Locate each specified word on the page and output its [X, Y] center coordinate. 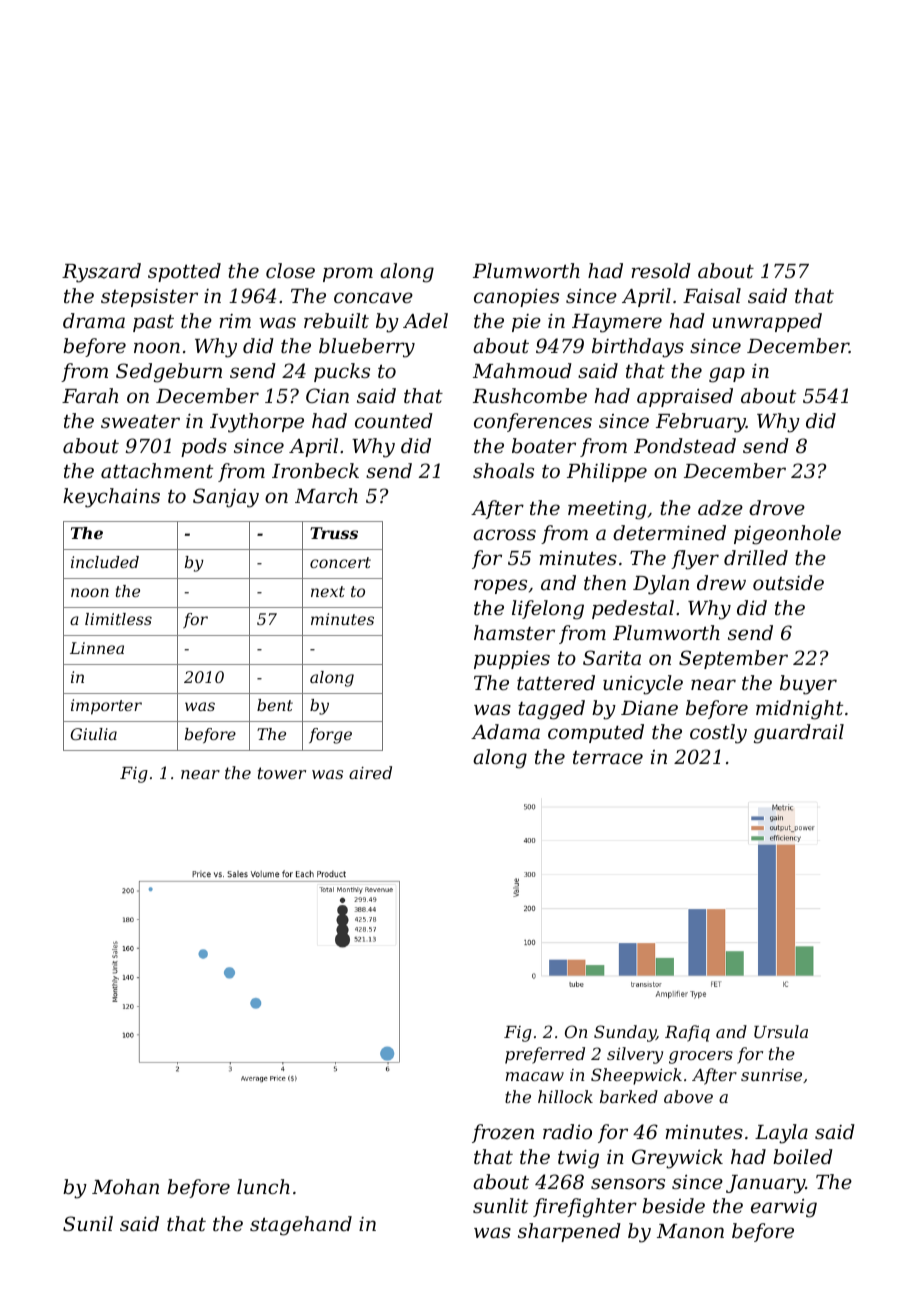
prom [348, 274]
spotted [184, 272]
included [105, 562]
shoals [503, 470]
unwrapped [767, 322]
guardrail [799, 734]
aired [370, 772]
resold [661, 270]
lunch [263, 1186]
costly [718, 734]
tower [282, 773]
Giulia [94, 734]
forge [330, 736]
